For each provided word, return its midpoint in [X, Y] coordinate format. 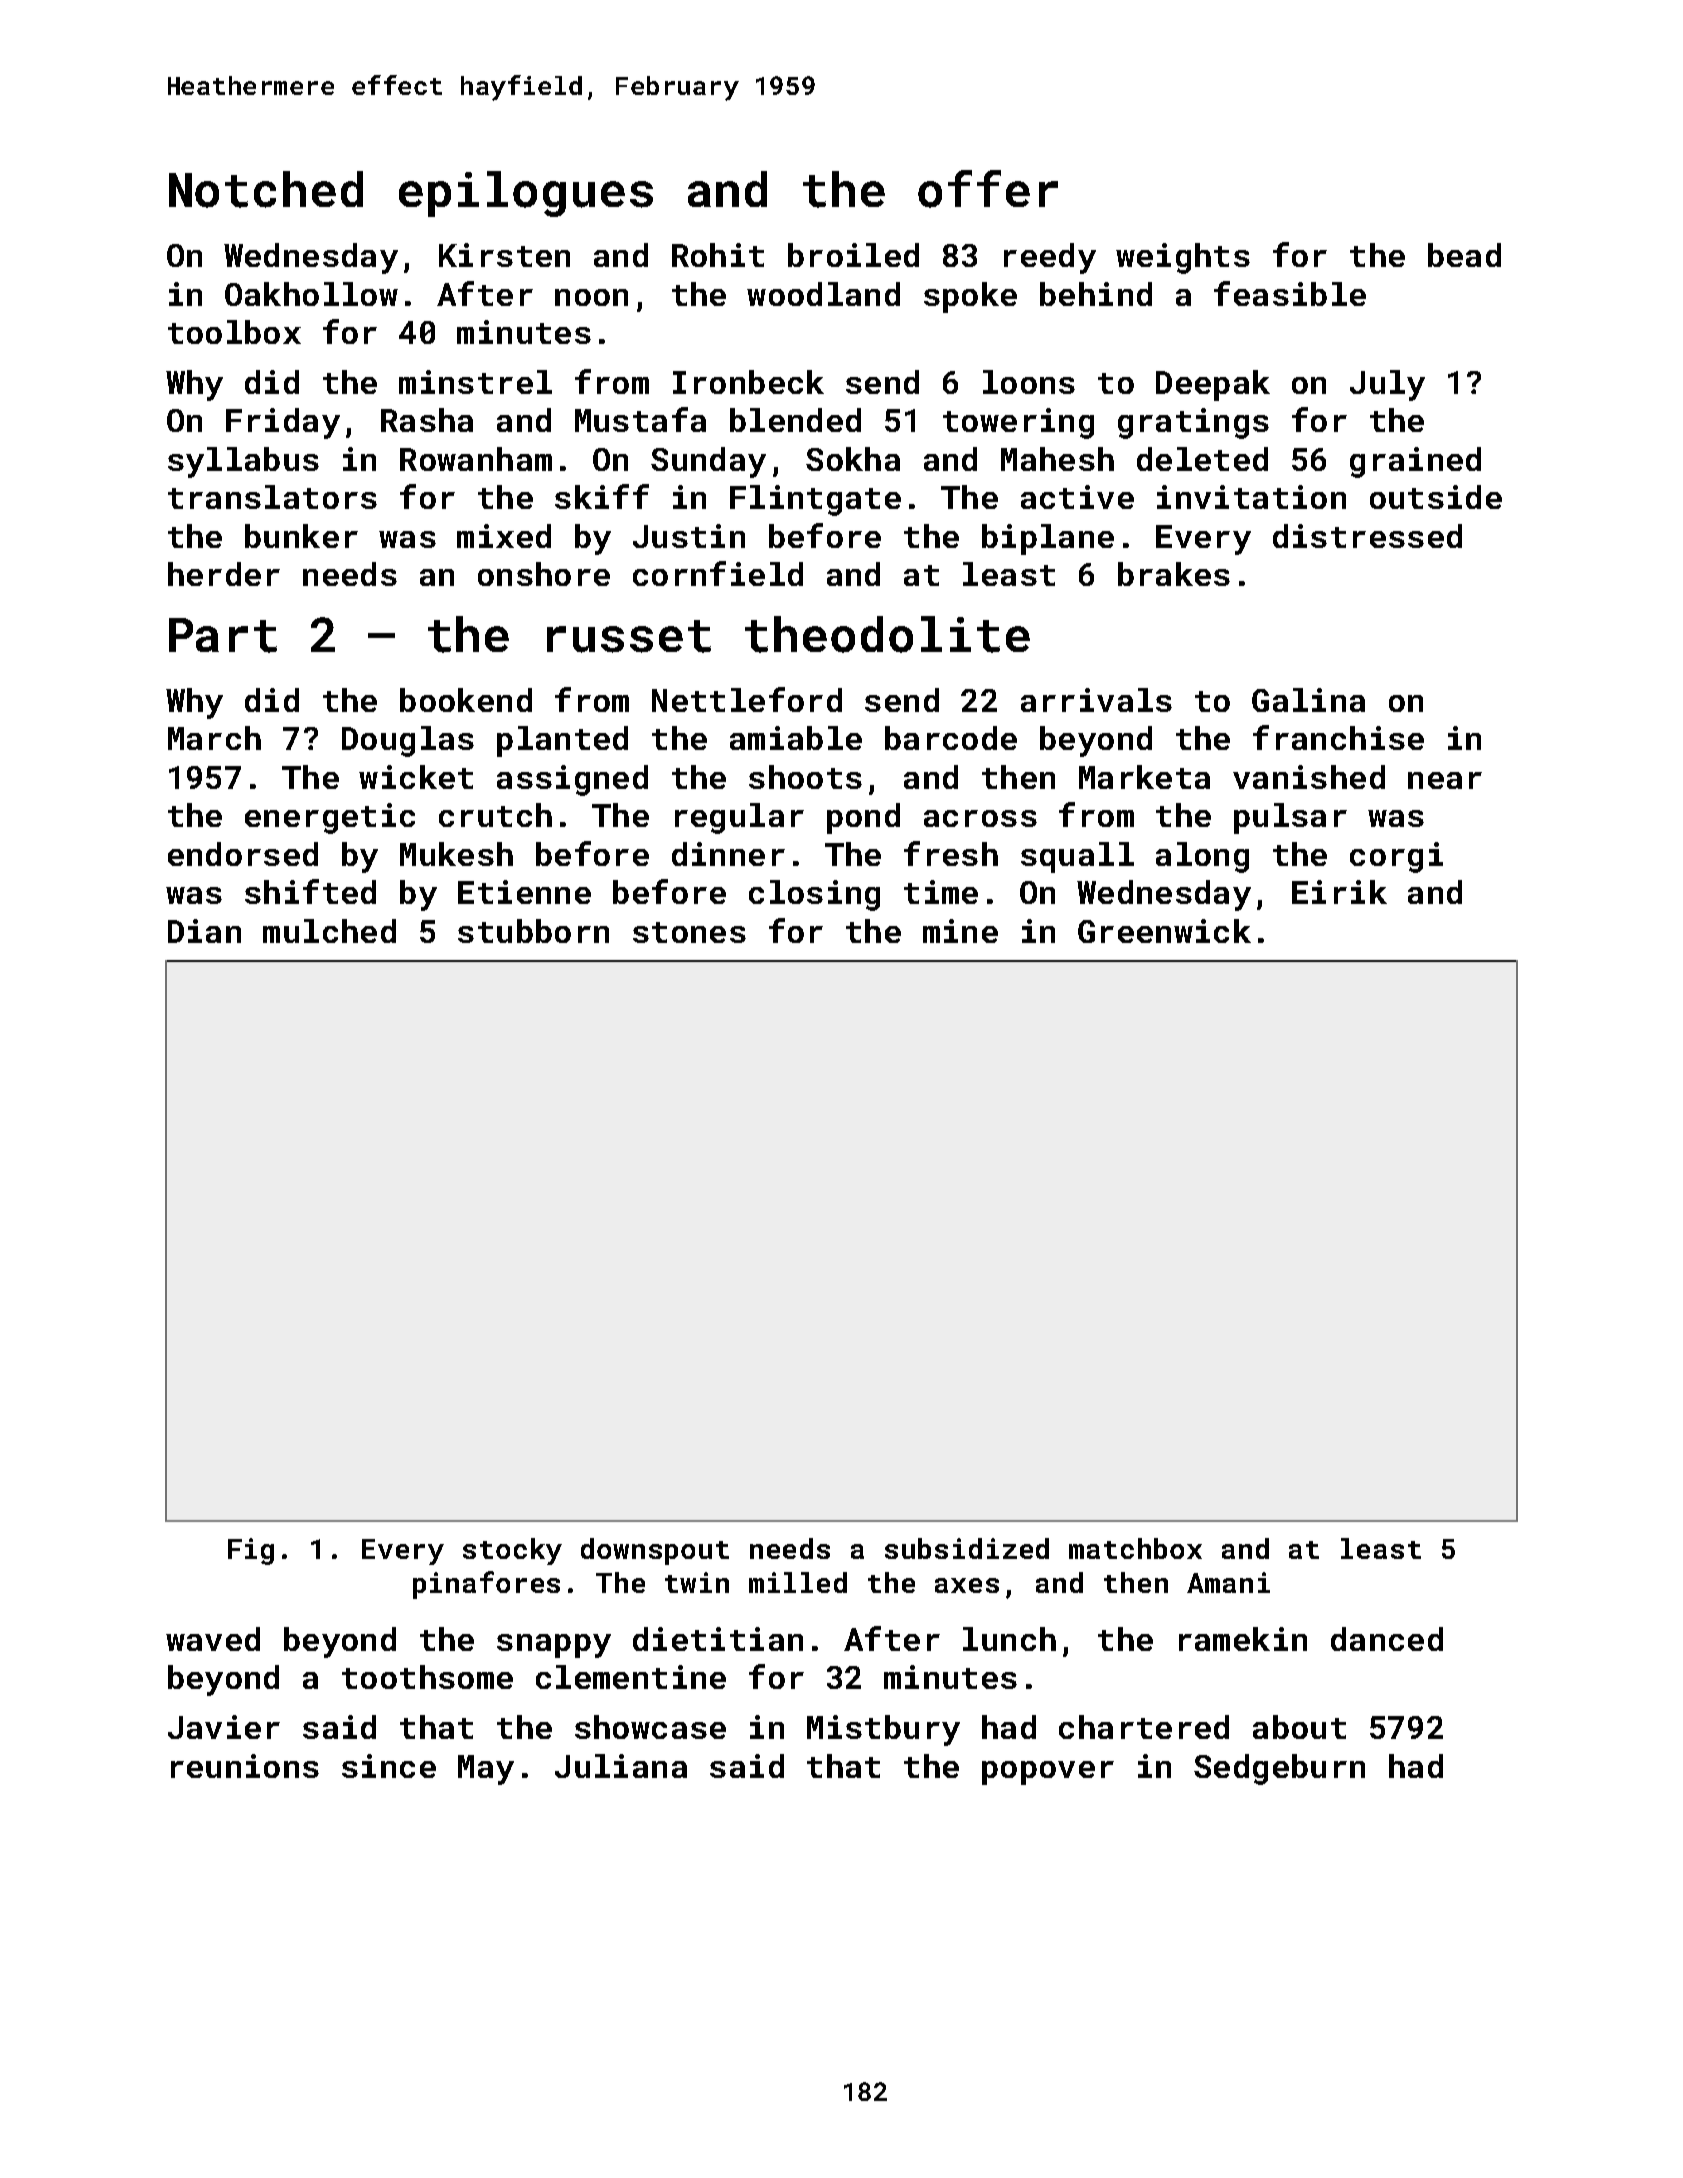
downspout [655, 1551]
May [486, 1770]
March [214, 738]
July [1387, 385]
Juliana [621, 1766]
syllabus [243, 462]
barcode [951, 738]
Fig [251, 1551]
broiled [853, 255]
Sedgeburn [1279, 1769]
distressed [1367, 536]
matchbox [1135, 1548]
